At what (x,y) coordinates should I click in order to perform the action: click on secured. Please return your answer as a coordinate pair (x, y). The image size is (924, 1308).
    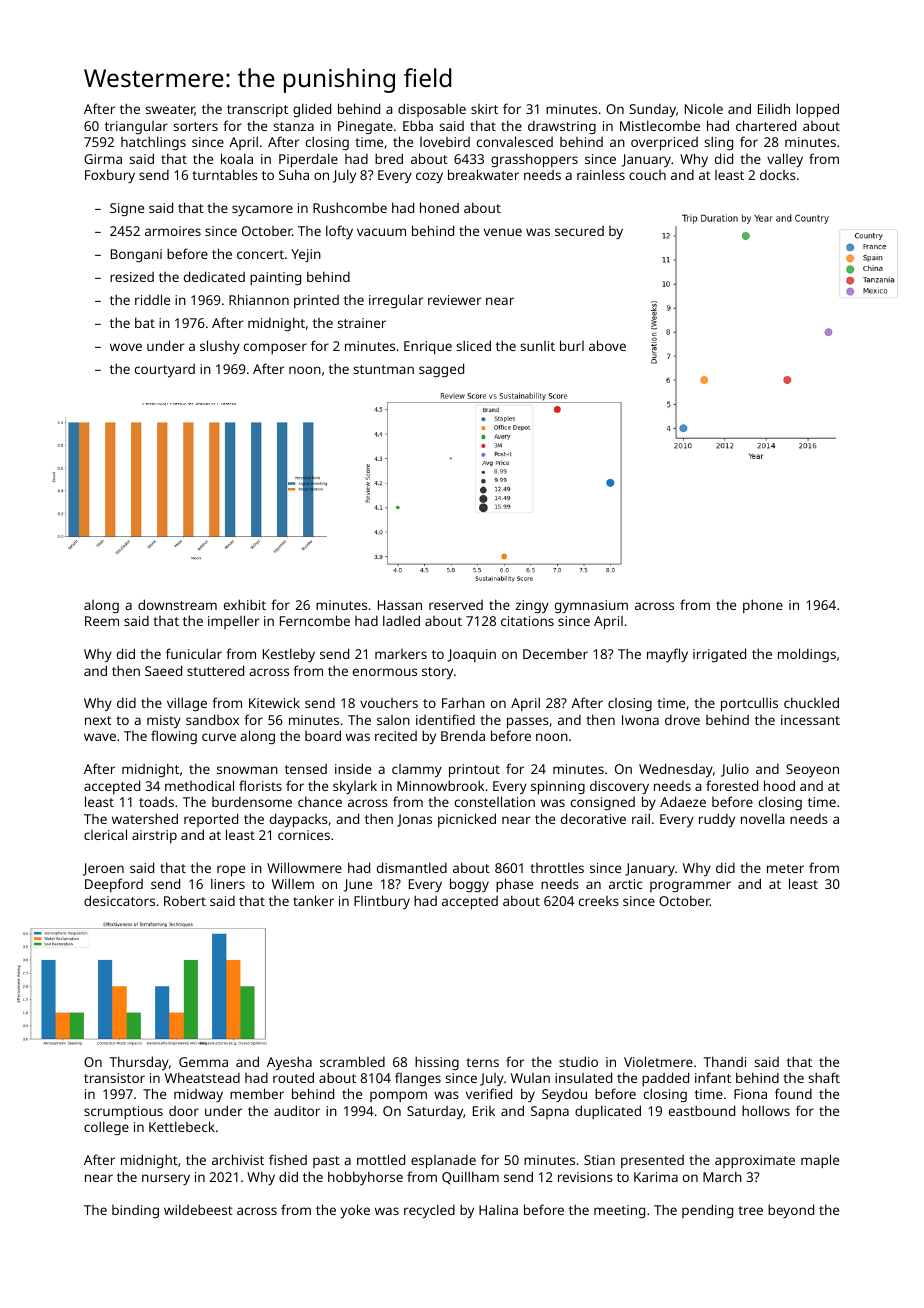
    Looking at the image, I should click on (579, 231).
